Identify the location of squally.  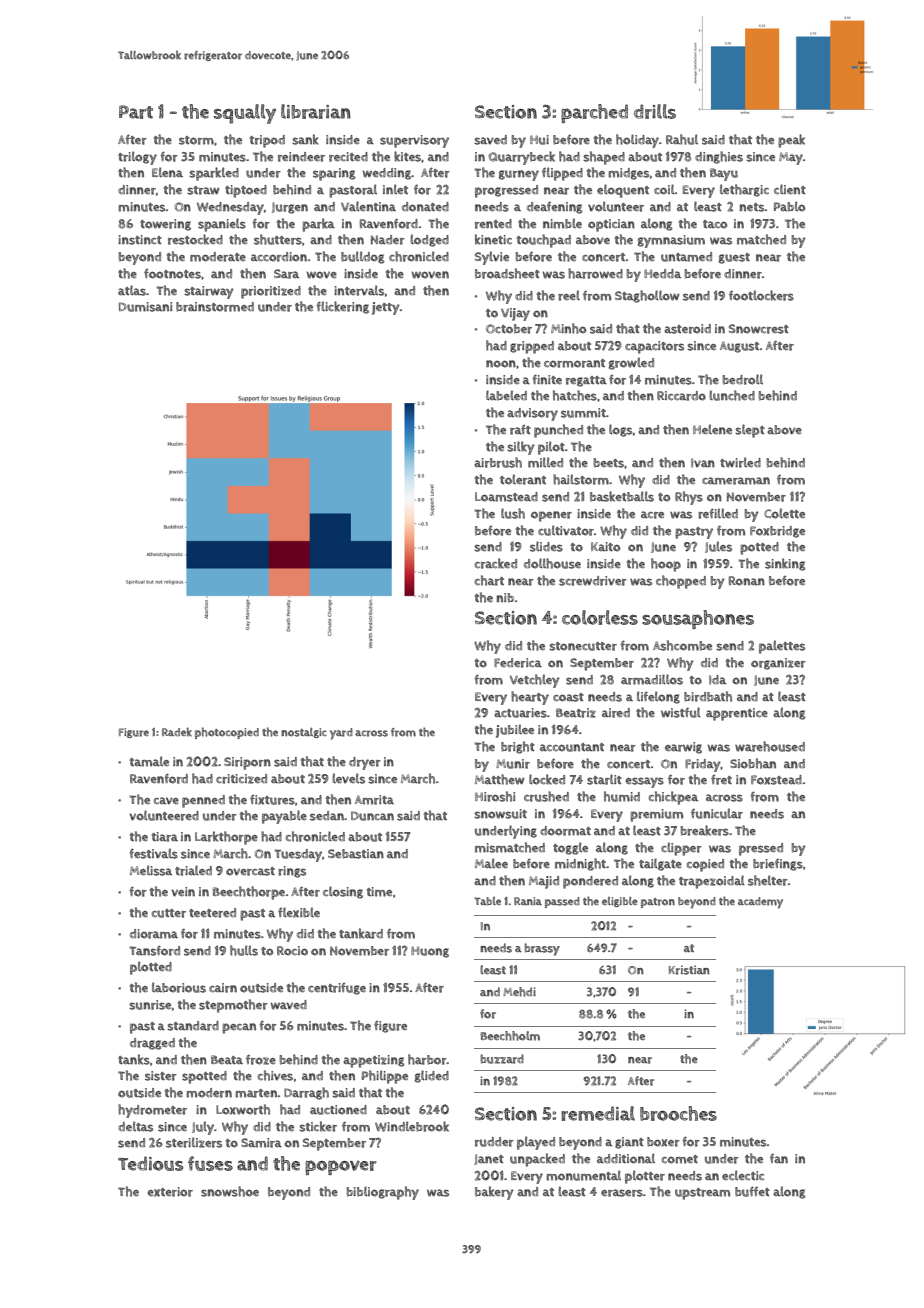
(245, 114).
